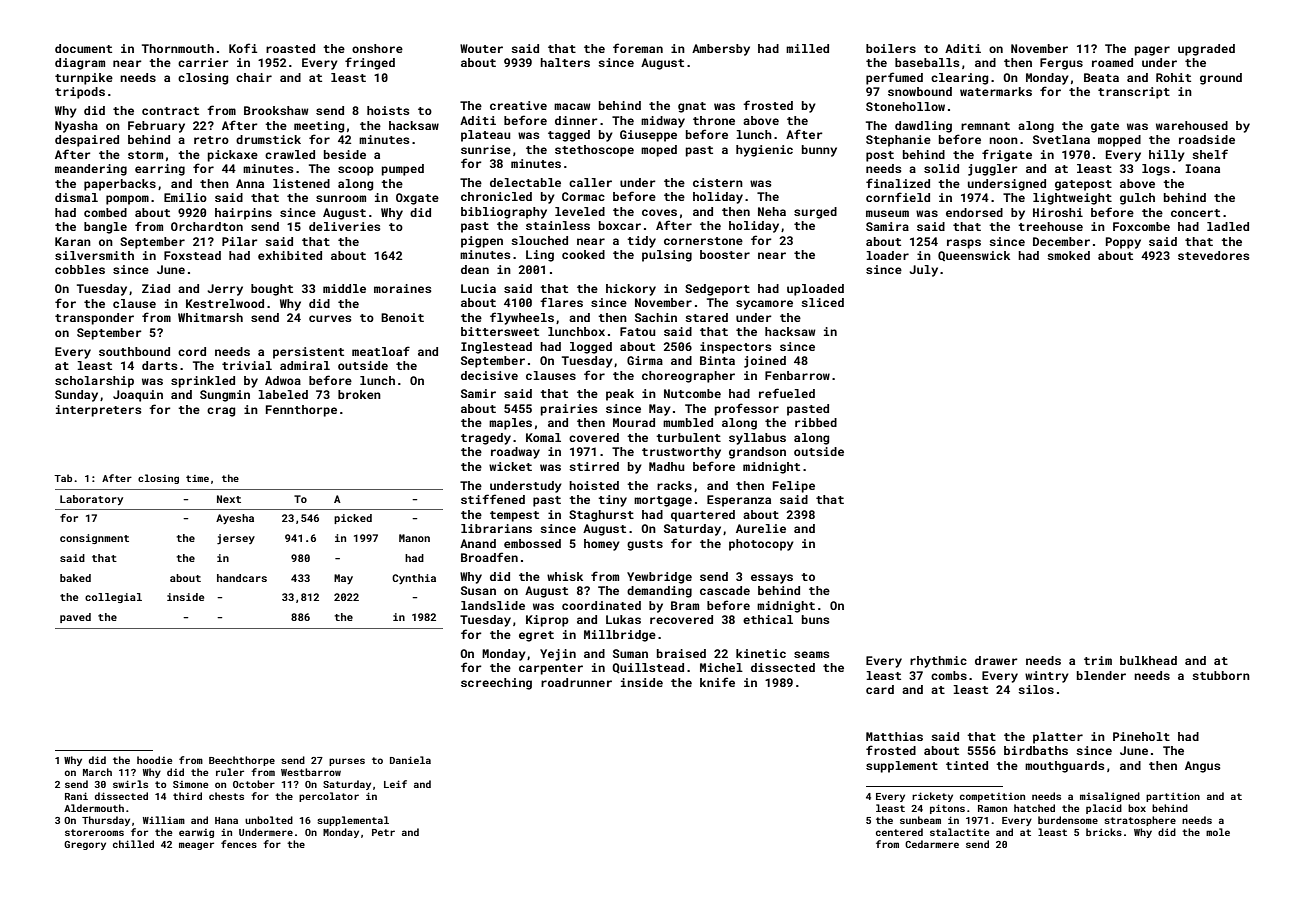 The image size is (1308, 924). Describe the element at coordinates (381, 351) in the document. I see `meatloaf` at that location.
